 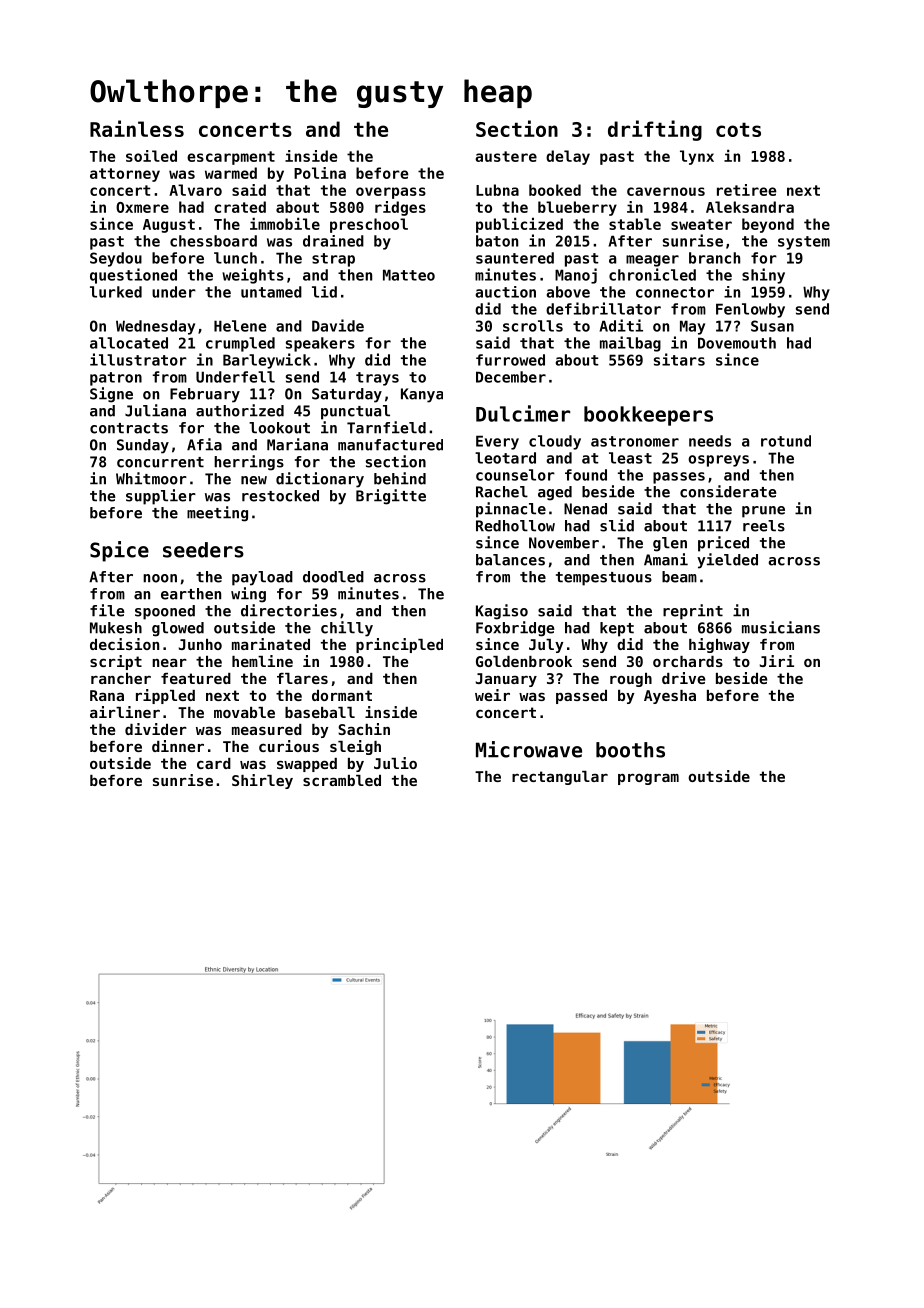 I want to click on supplier, so click(x=161, y=497).
